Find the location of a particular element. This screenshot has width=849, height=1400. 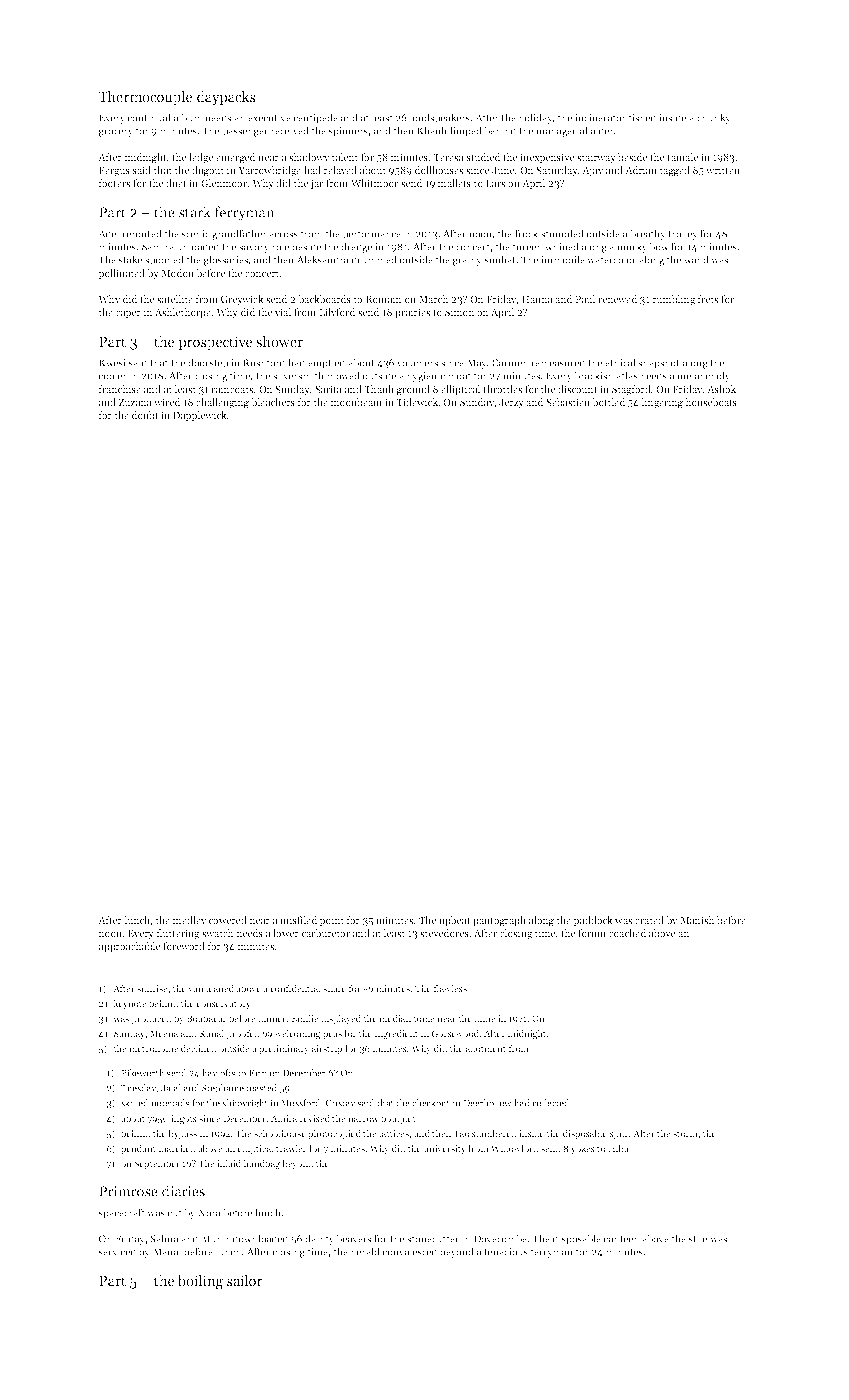

medley is located at coordinates (189, 921).
